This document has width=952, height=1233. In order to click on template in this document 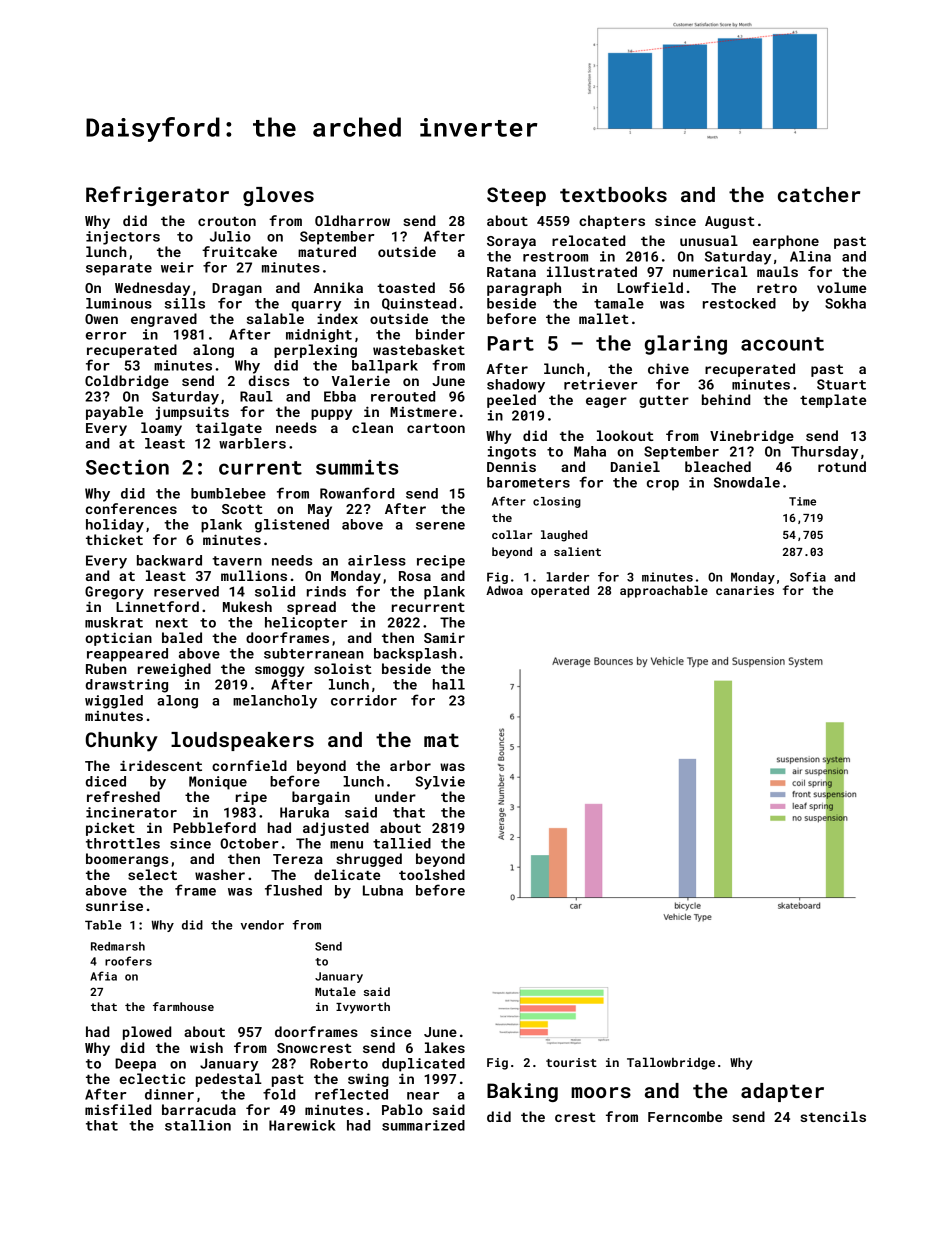, I will do `click(833, 401)`.
